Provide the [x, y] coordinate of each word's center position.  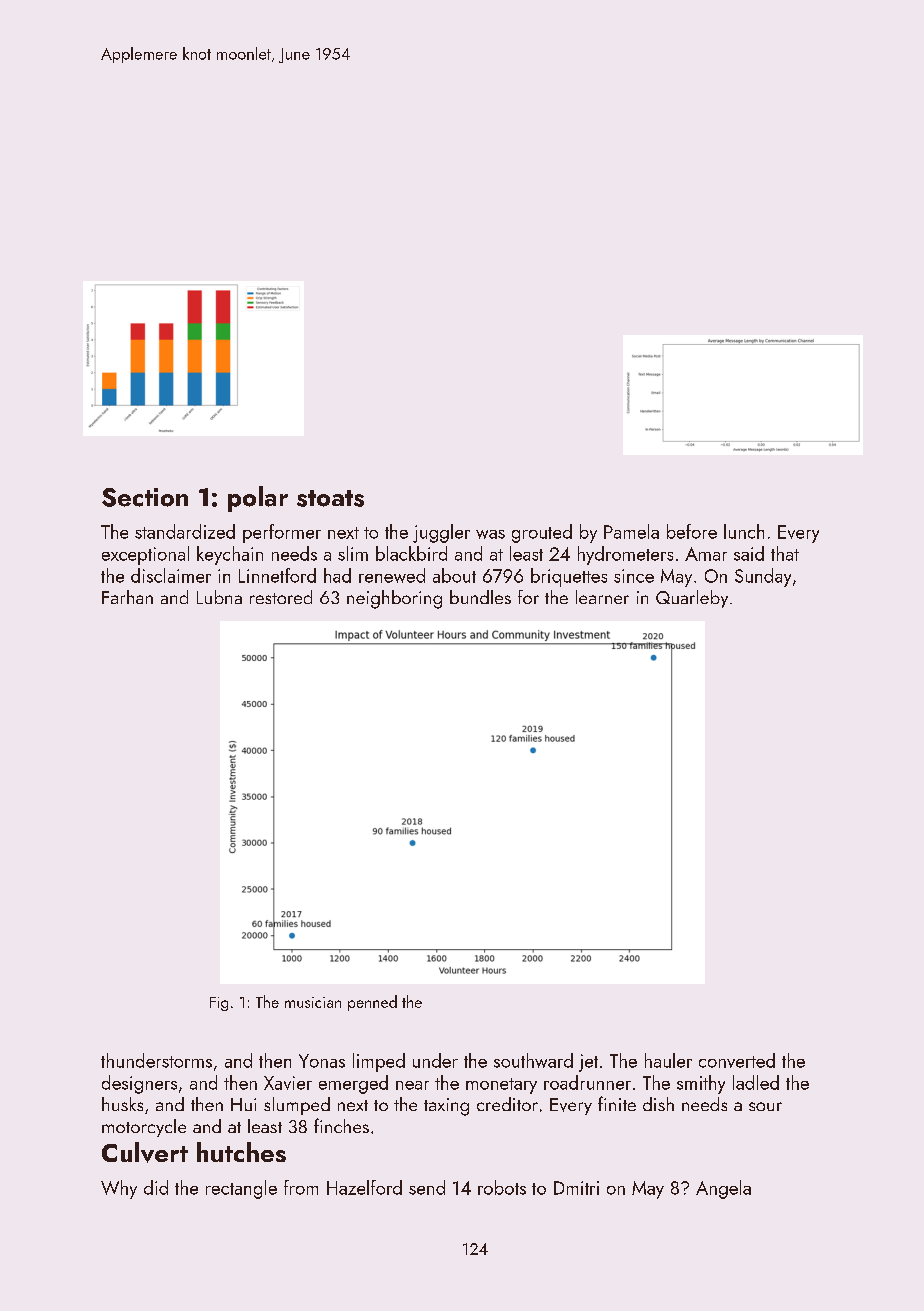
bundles [480, 597]
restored [281, 597]
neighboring [394, 599]
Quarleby [692, 599]
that [785, 553]
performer [282, 533]
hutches [241, 1152]
